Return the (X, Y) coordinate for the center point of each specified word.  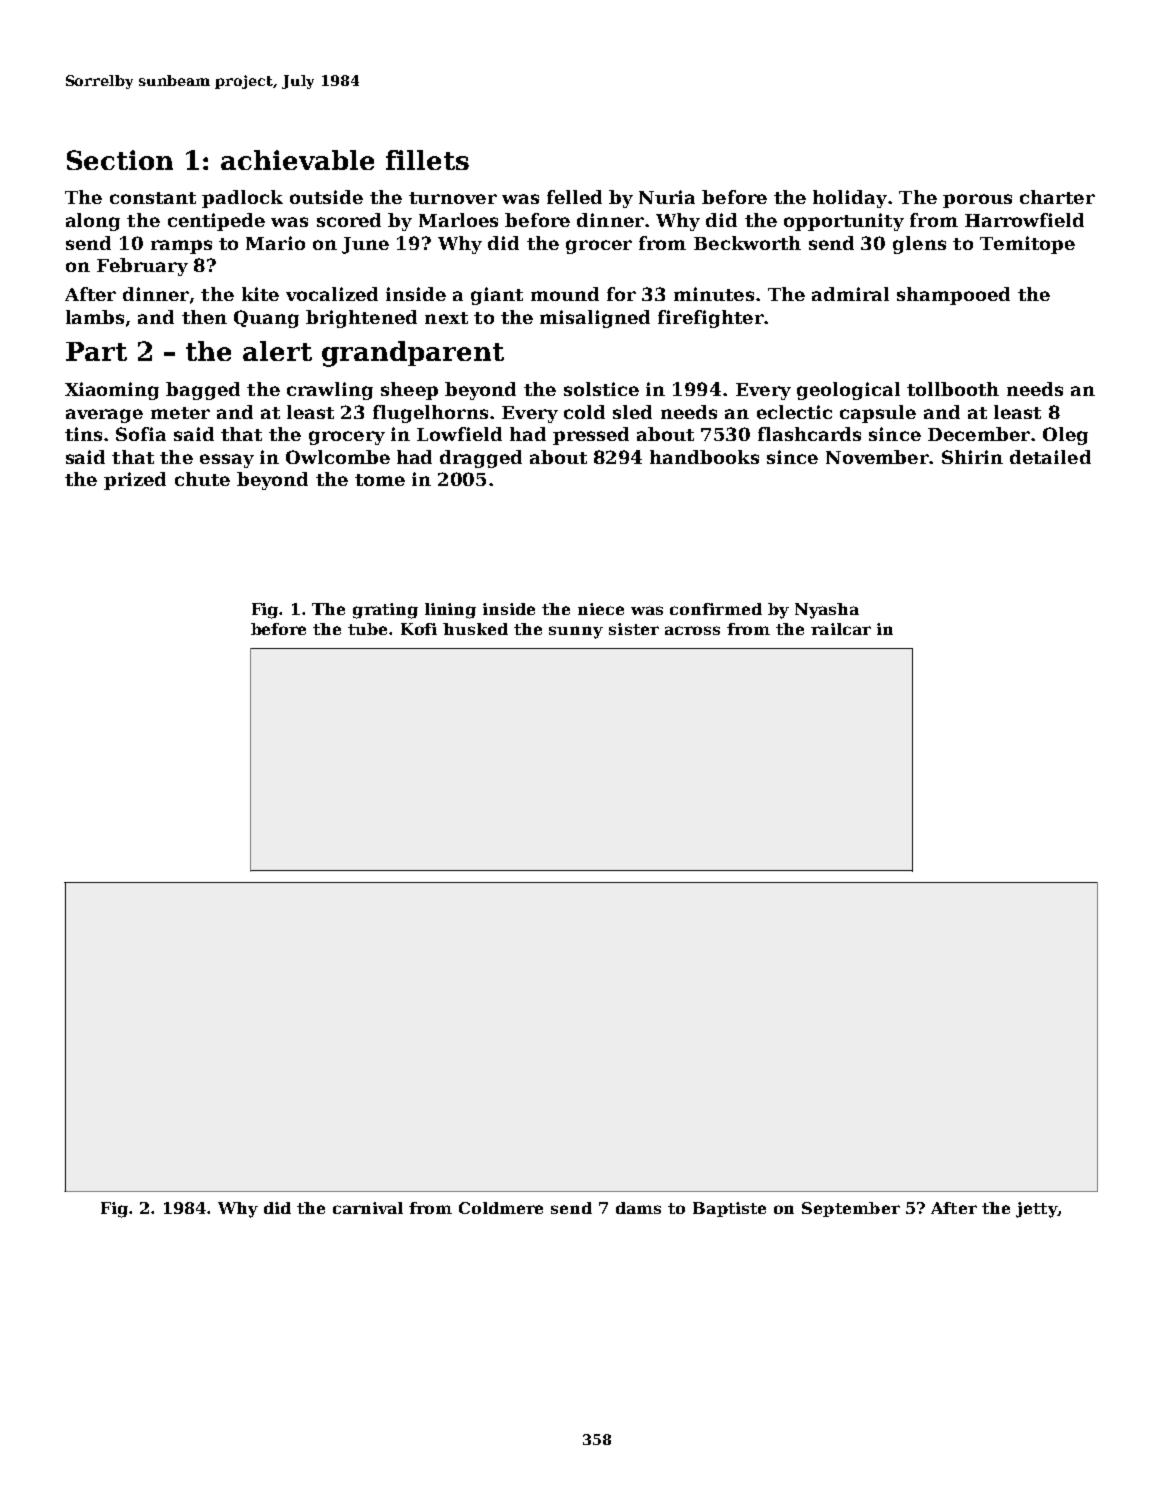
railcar (841, 629)
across (692, 630)
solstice (601, 389)
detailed (1050, 457)
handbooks (704, 457)
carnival (368, 1208)
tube (369, 629)
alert (277, 351)
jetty (1036, 1210)
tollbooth (953, 389)
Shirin (972, 457)
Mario (275, 243)
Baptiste (729, 1209)
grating (385, 611)
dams (638, 1208)
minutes (714, 294)
